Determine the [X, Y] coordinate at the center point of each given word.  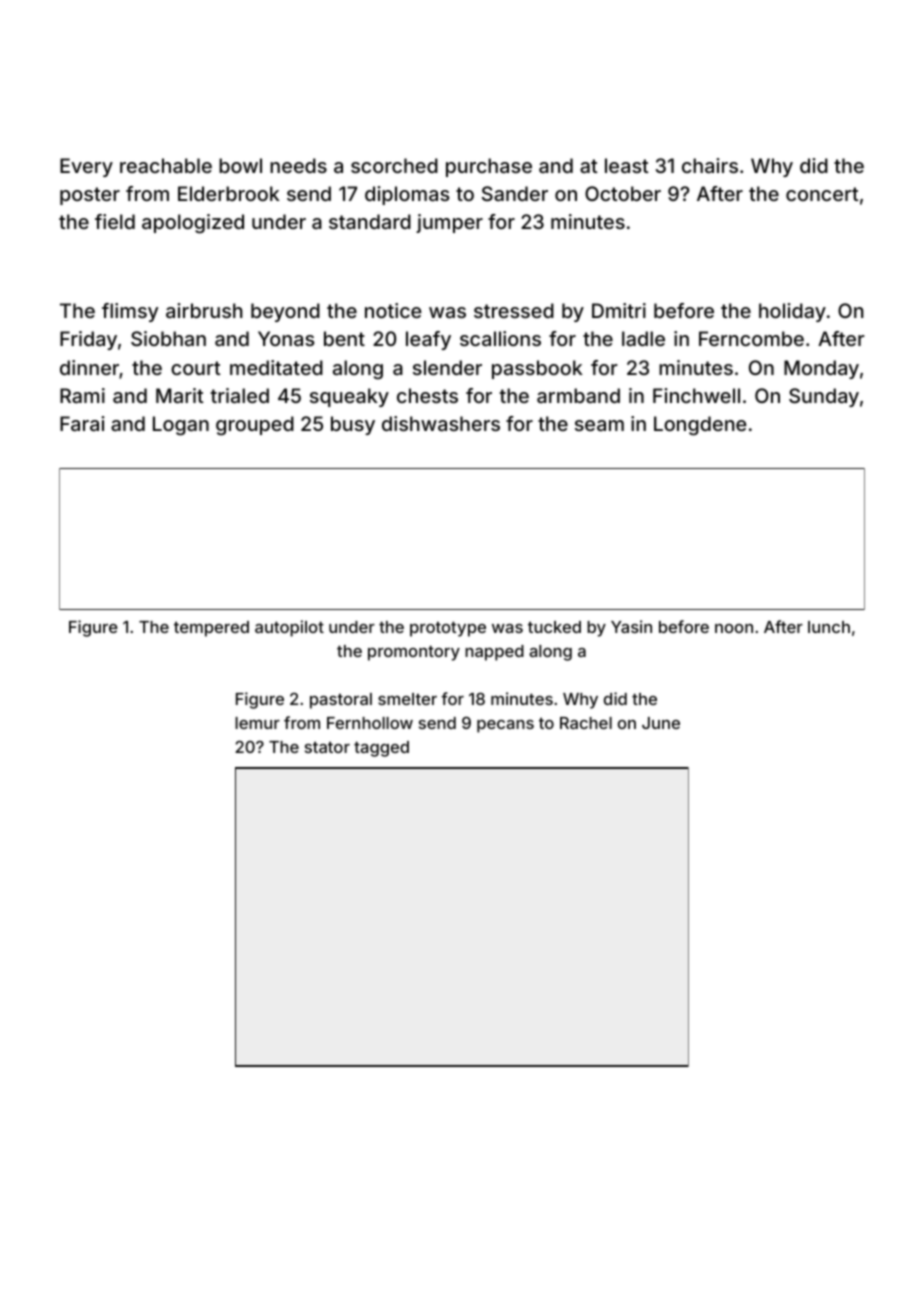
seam [599, 425]
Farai [82, 423]
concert [822, 194]
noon [734, 628]
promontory [414, 653]
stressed [514, 310]
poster [90, 196]
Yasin [631, 626]
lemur [257, 723]
